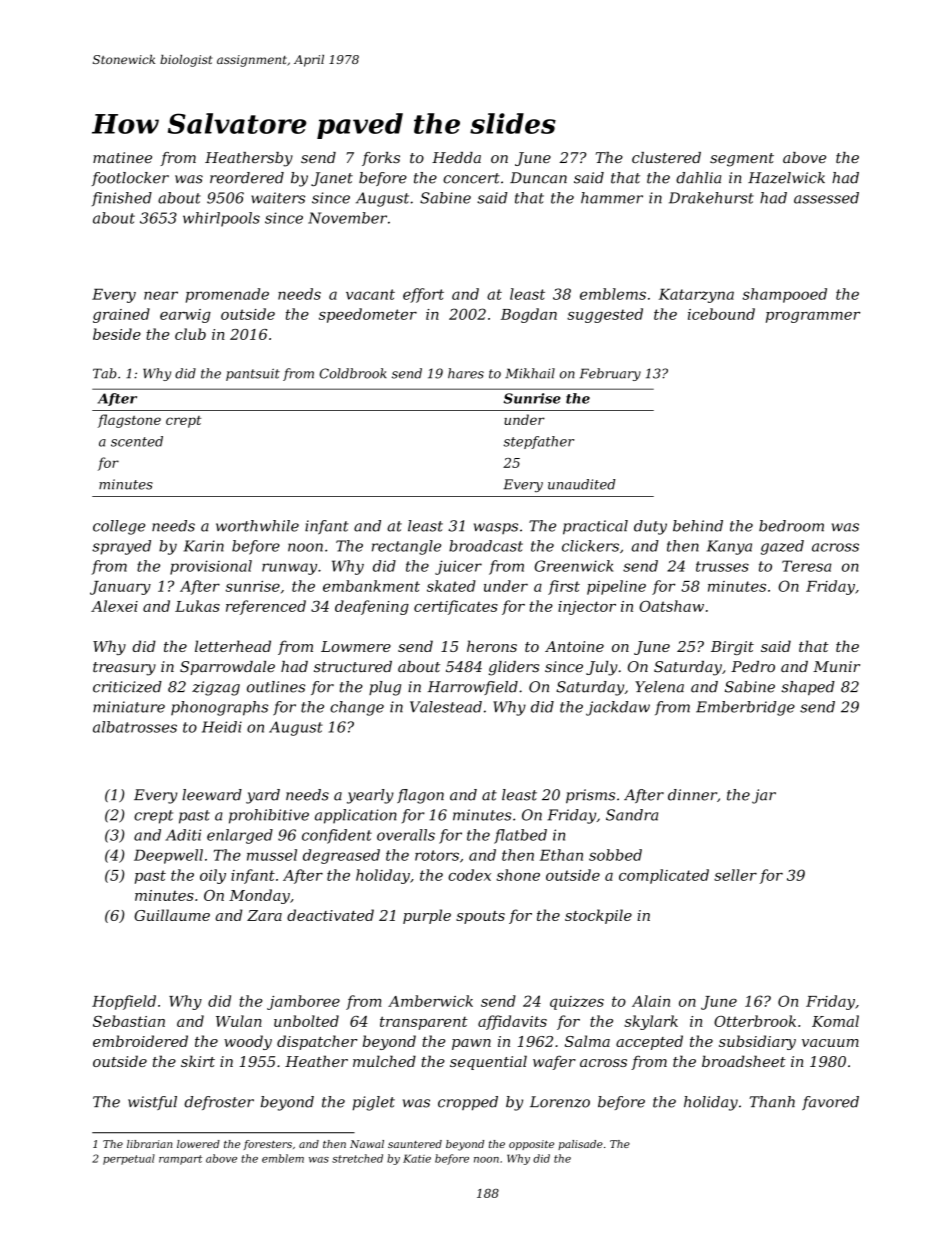 This page has width=952, height=1233. What do you see at coordinates (406, 547) in the page?
I see `rectangle` at bounding box center [406, 547].
